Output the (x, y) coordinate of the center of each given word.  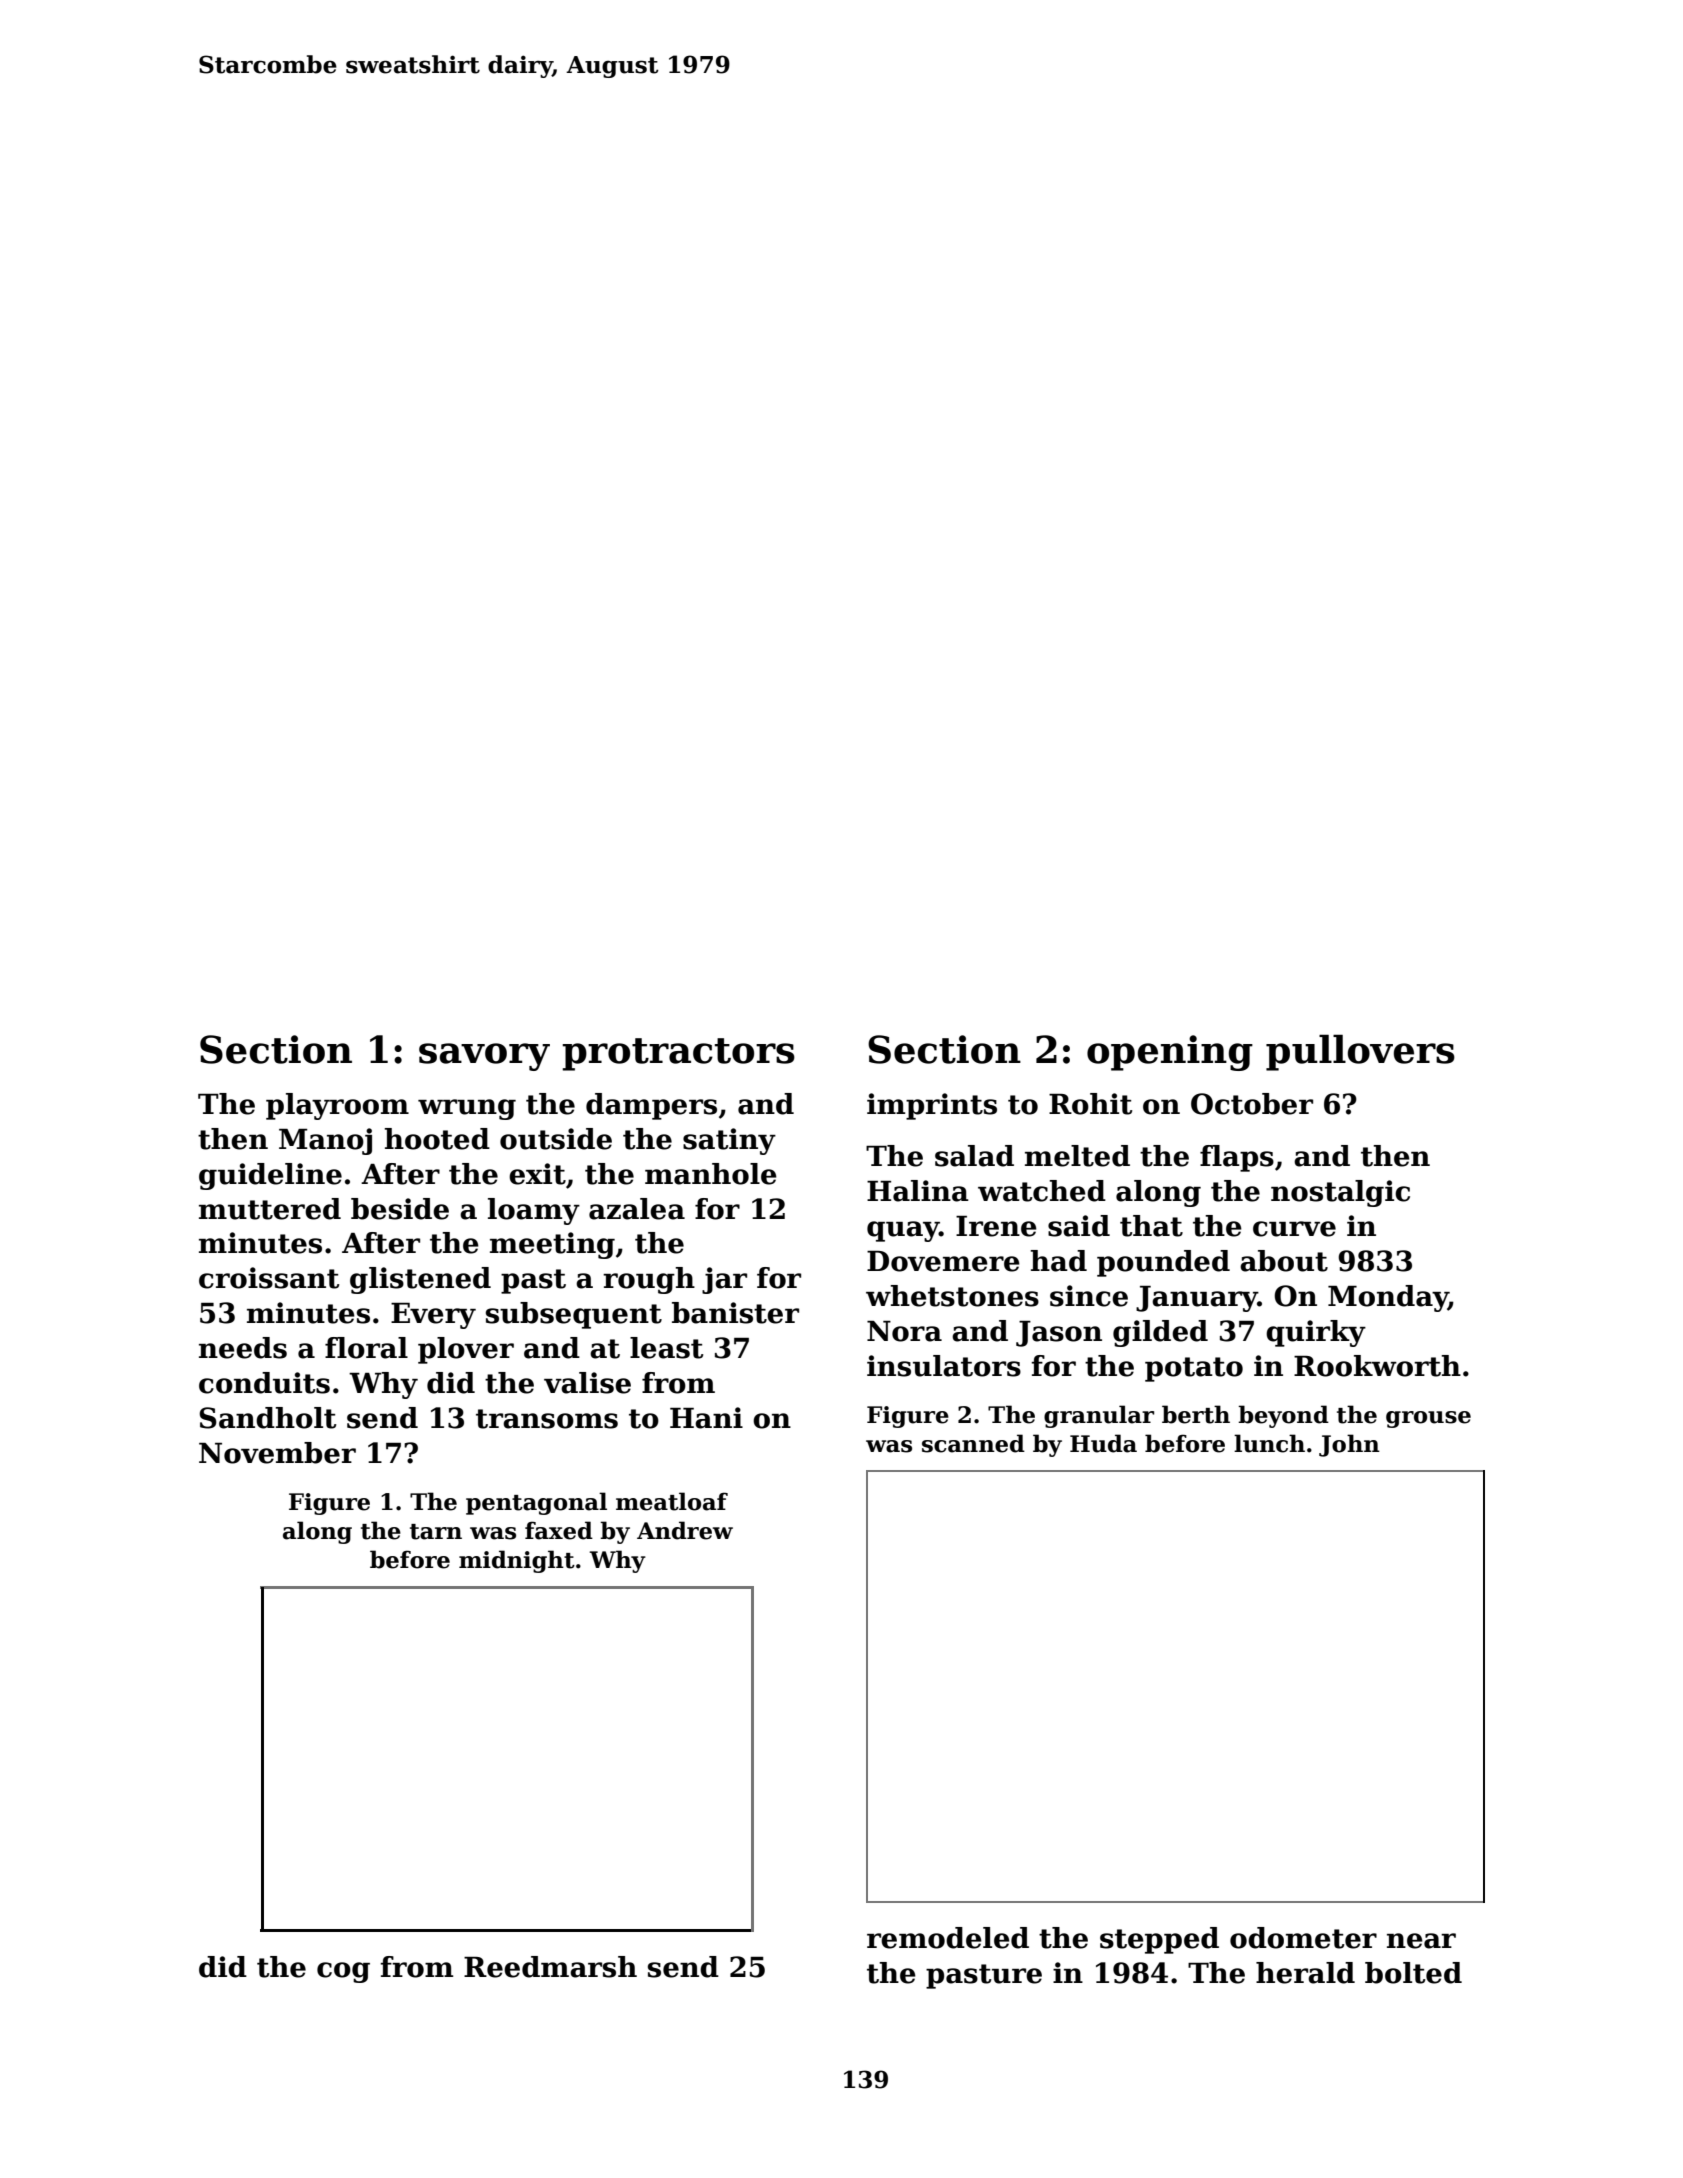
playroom (337, 1106)
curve (1294, 1229)
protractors (678, 1054)
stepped (1159, 1940)
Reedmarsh (550, 1967)
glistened (420, 1280)
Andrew (685, 1530)
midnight (517, 1561)
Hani (706, 1418)
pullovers (1360, 1052)
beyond (1283, 1416)
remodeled (948, 1938)
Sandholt (267, 1418)
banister (735, 1313)
